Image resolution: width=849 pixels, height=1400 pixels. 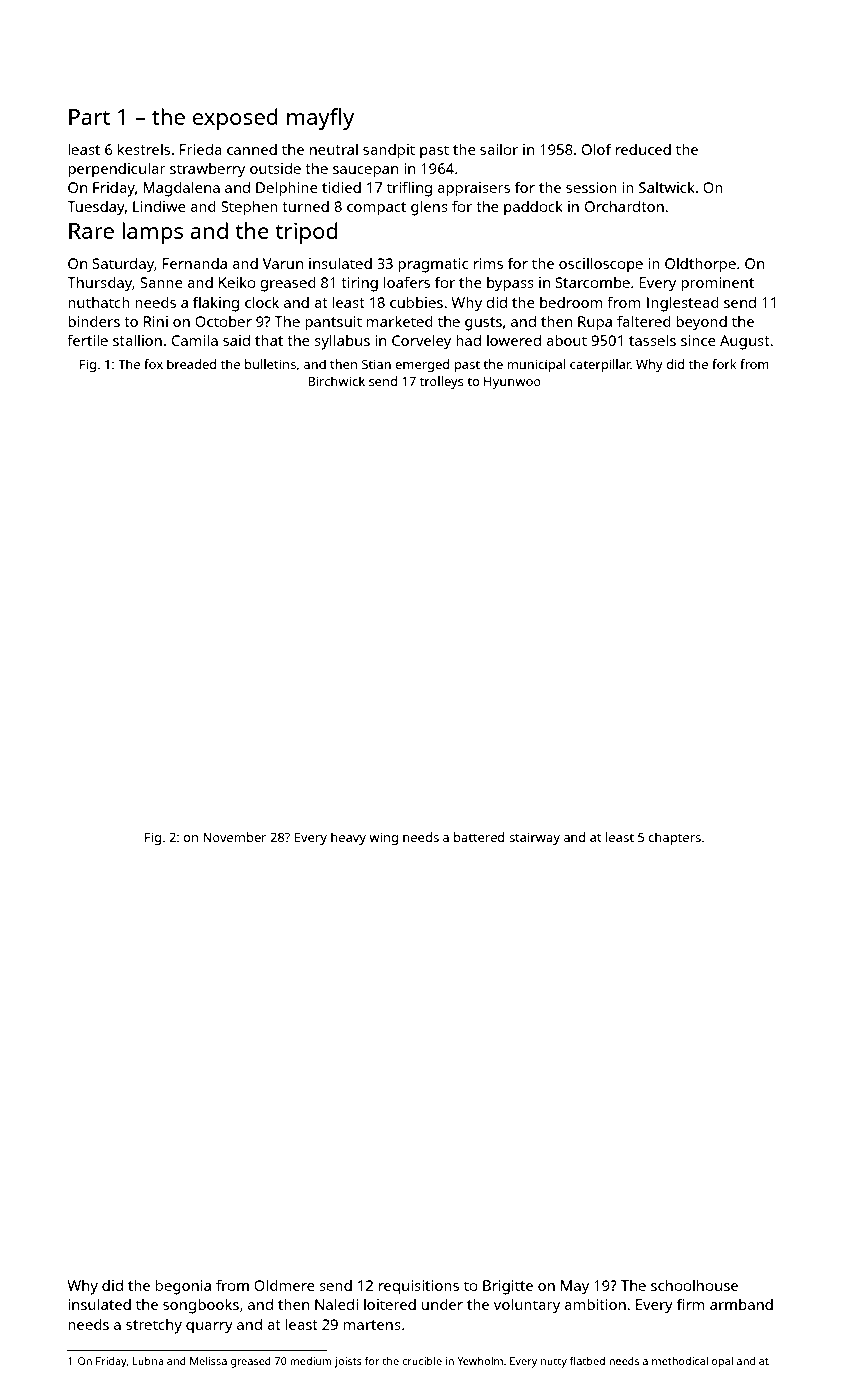 I want to click on November, so click(x=234, y=837).
